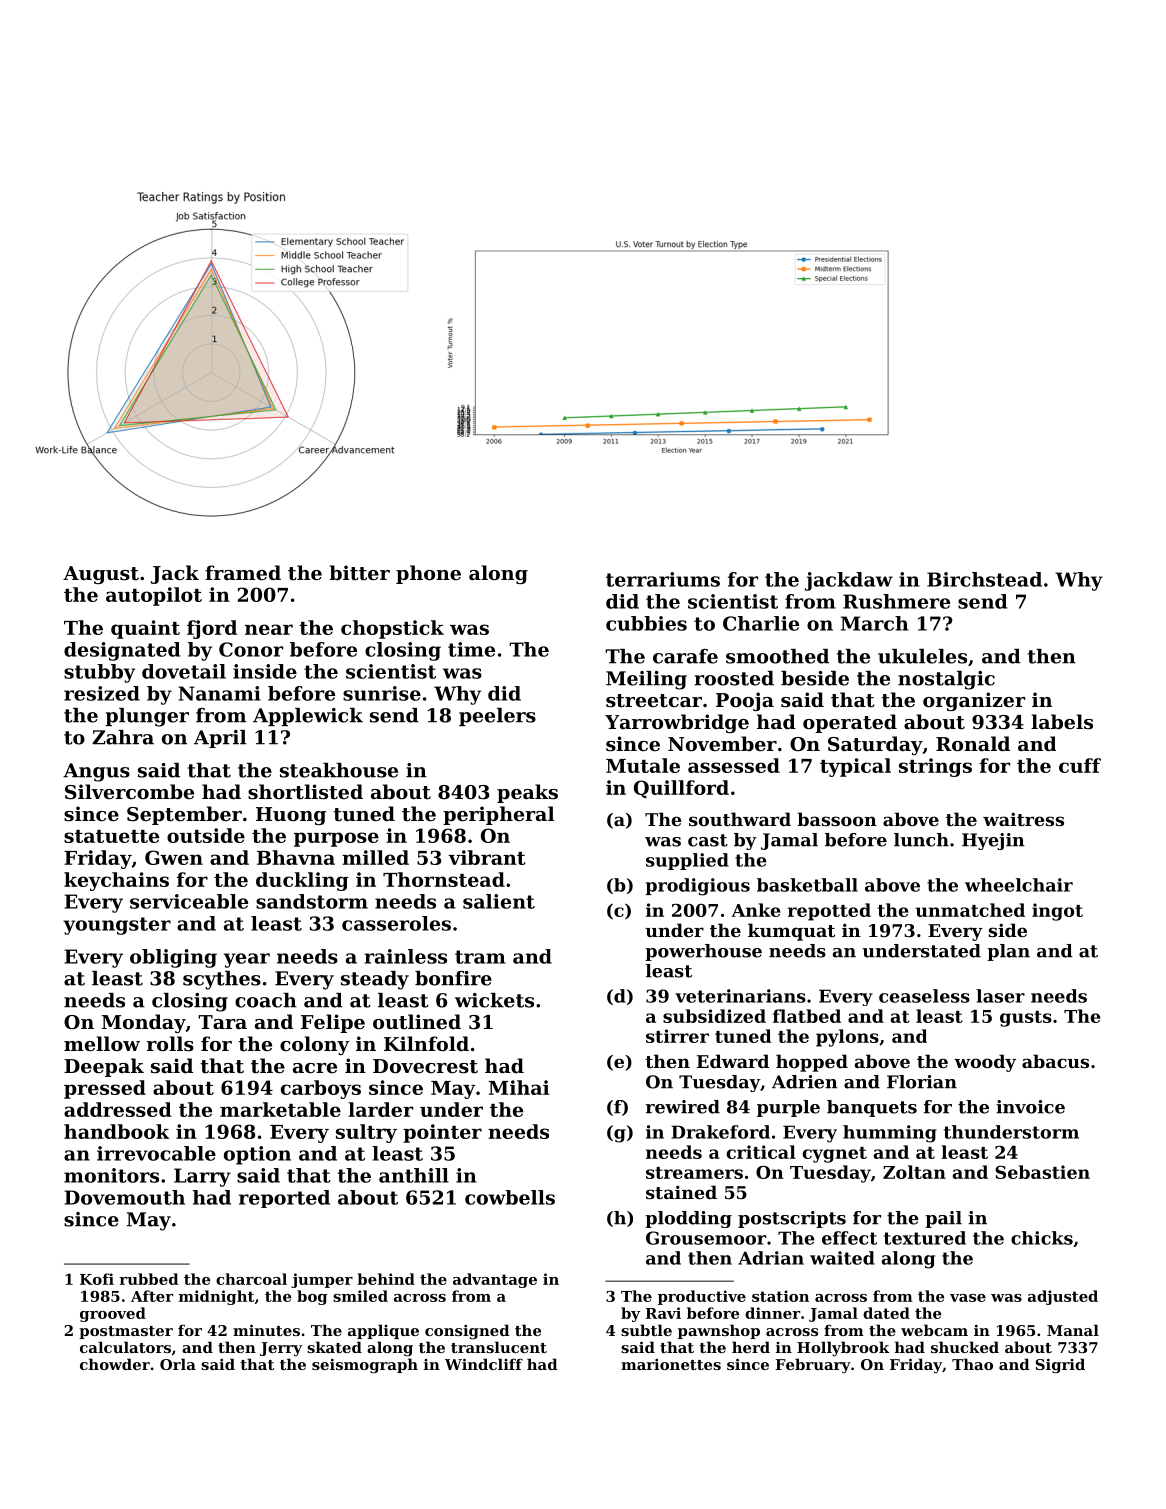 The image size is (1166, 1509). What do you see at coordinates (943, 1219) in the page?
I see `pail` at bounding box center [943, 1219].
